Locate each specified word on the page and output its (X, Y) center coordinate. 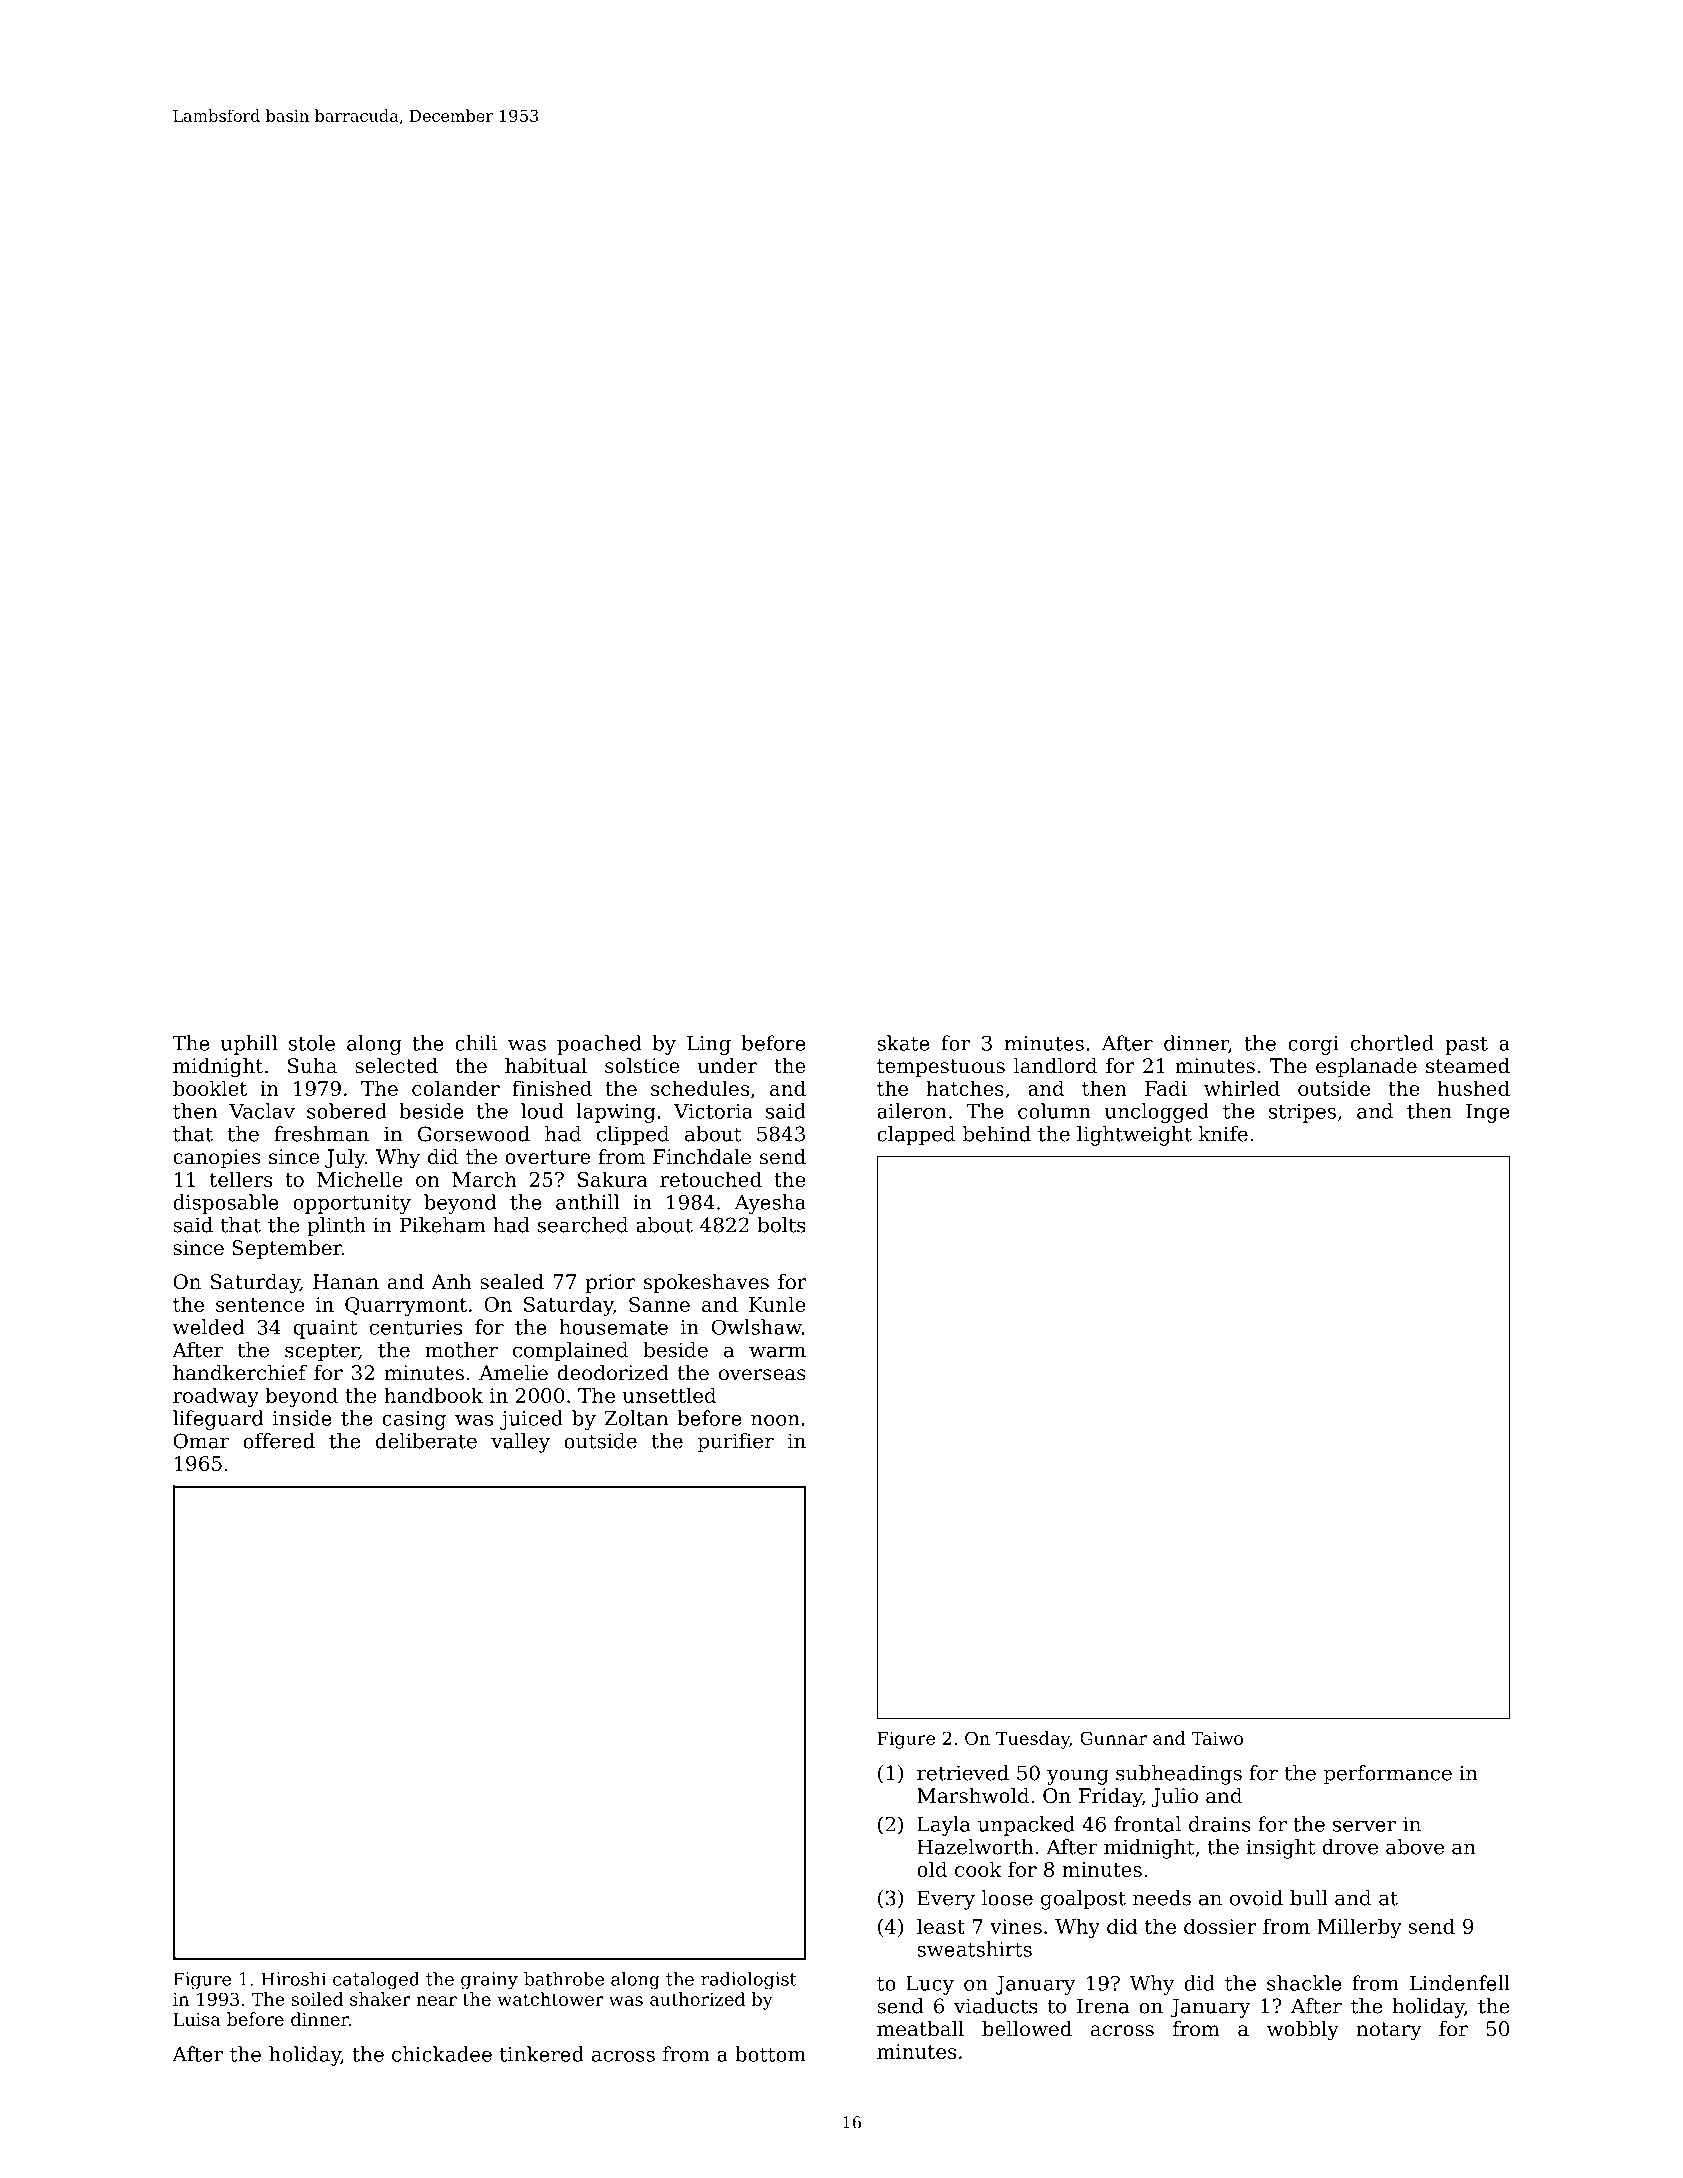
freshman (321, 1134)
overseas (762, 1375)
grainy (489, 1981)
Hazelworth (975, 1847)
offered (279, 1441)
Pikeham (443, 1225)
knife (1223, 1134)
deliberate (426, 1441)
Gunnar (1113, 1738)
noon (775, 1420)
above (1415, 1847)
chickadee (442, 2054)
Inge (1487, 1113)
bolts (781, 1225)
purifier (736, 1443)
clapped (916, 1136)
